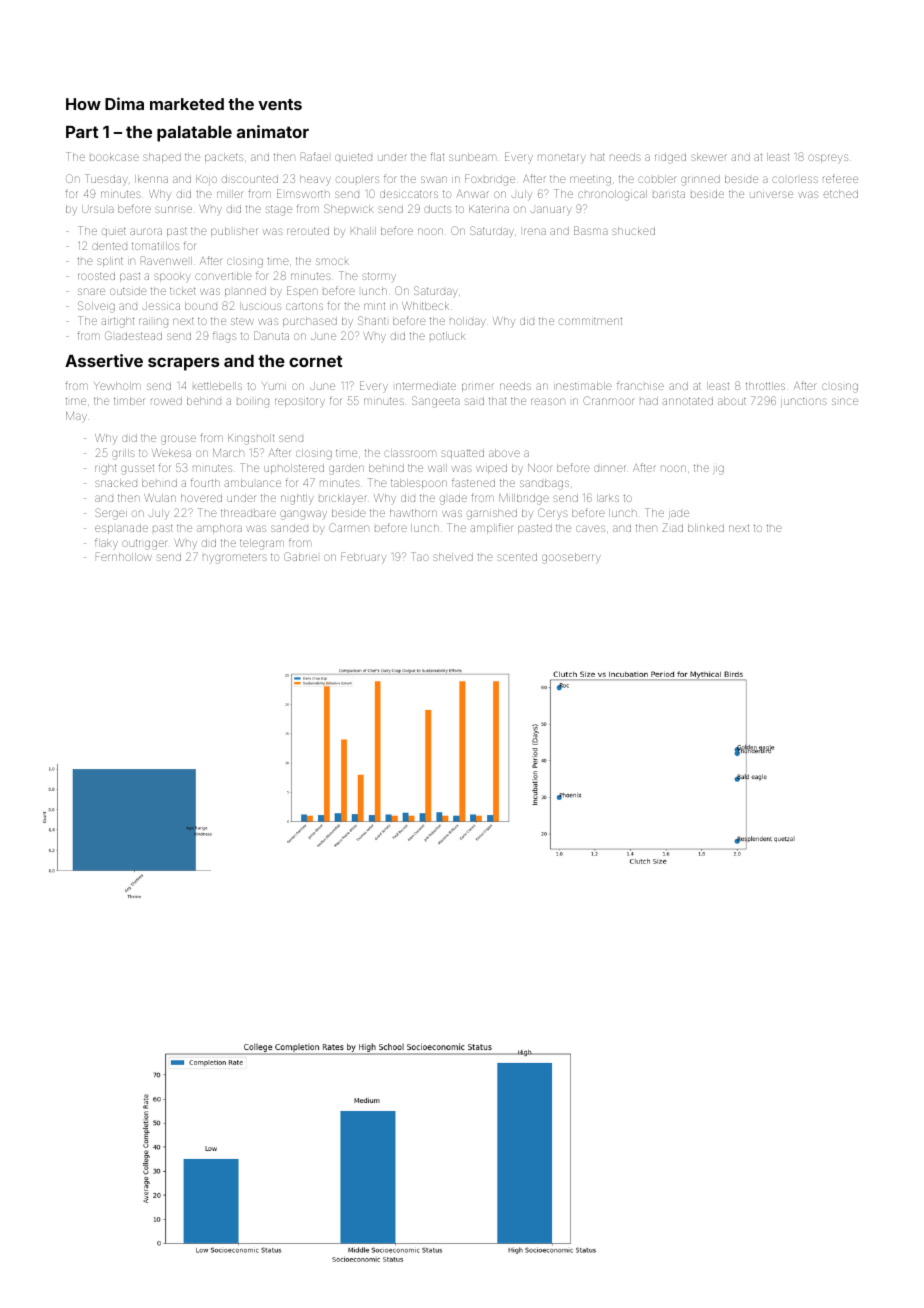 The image size is (924, 1308). What do you see at coordinates (478, 387) in the document?
I see `primer` at bounding box center [478, 387].
